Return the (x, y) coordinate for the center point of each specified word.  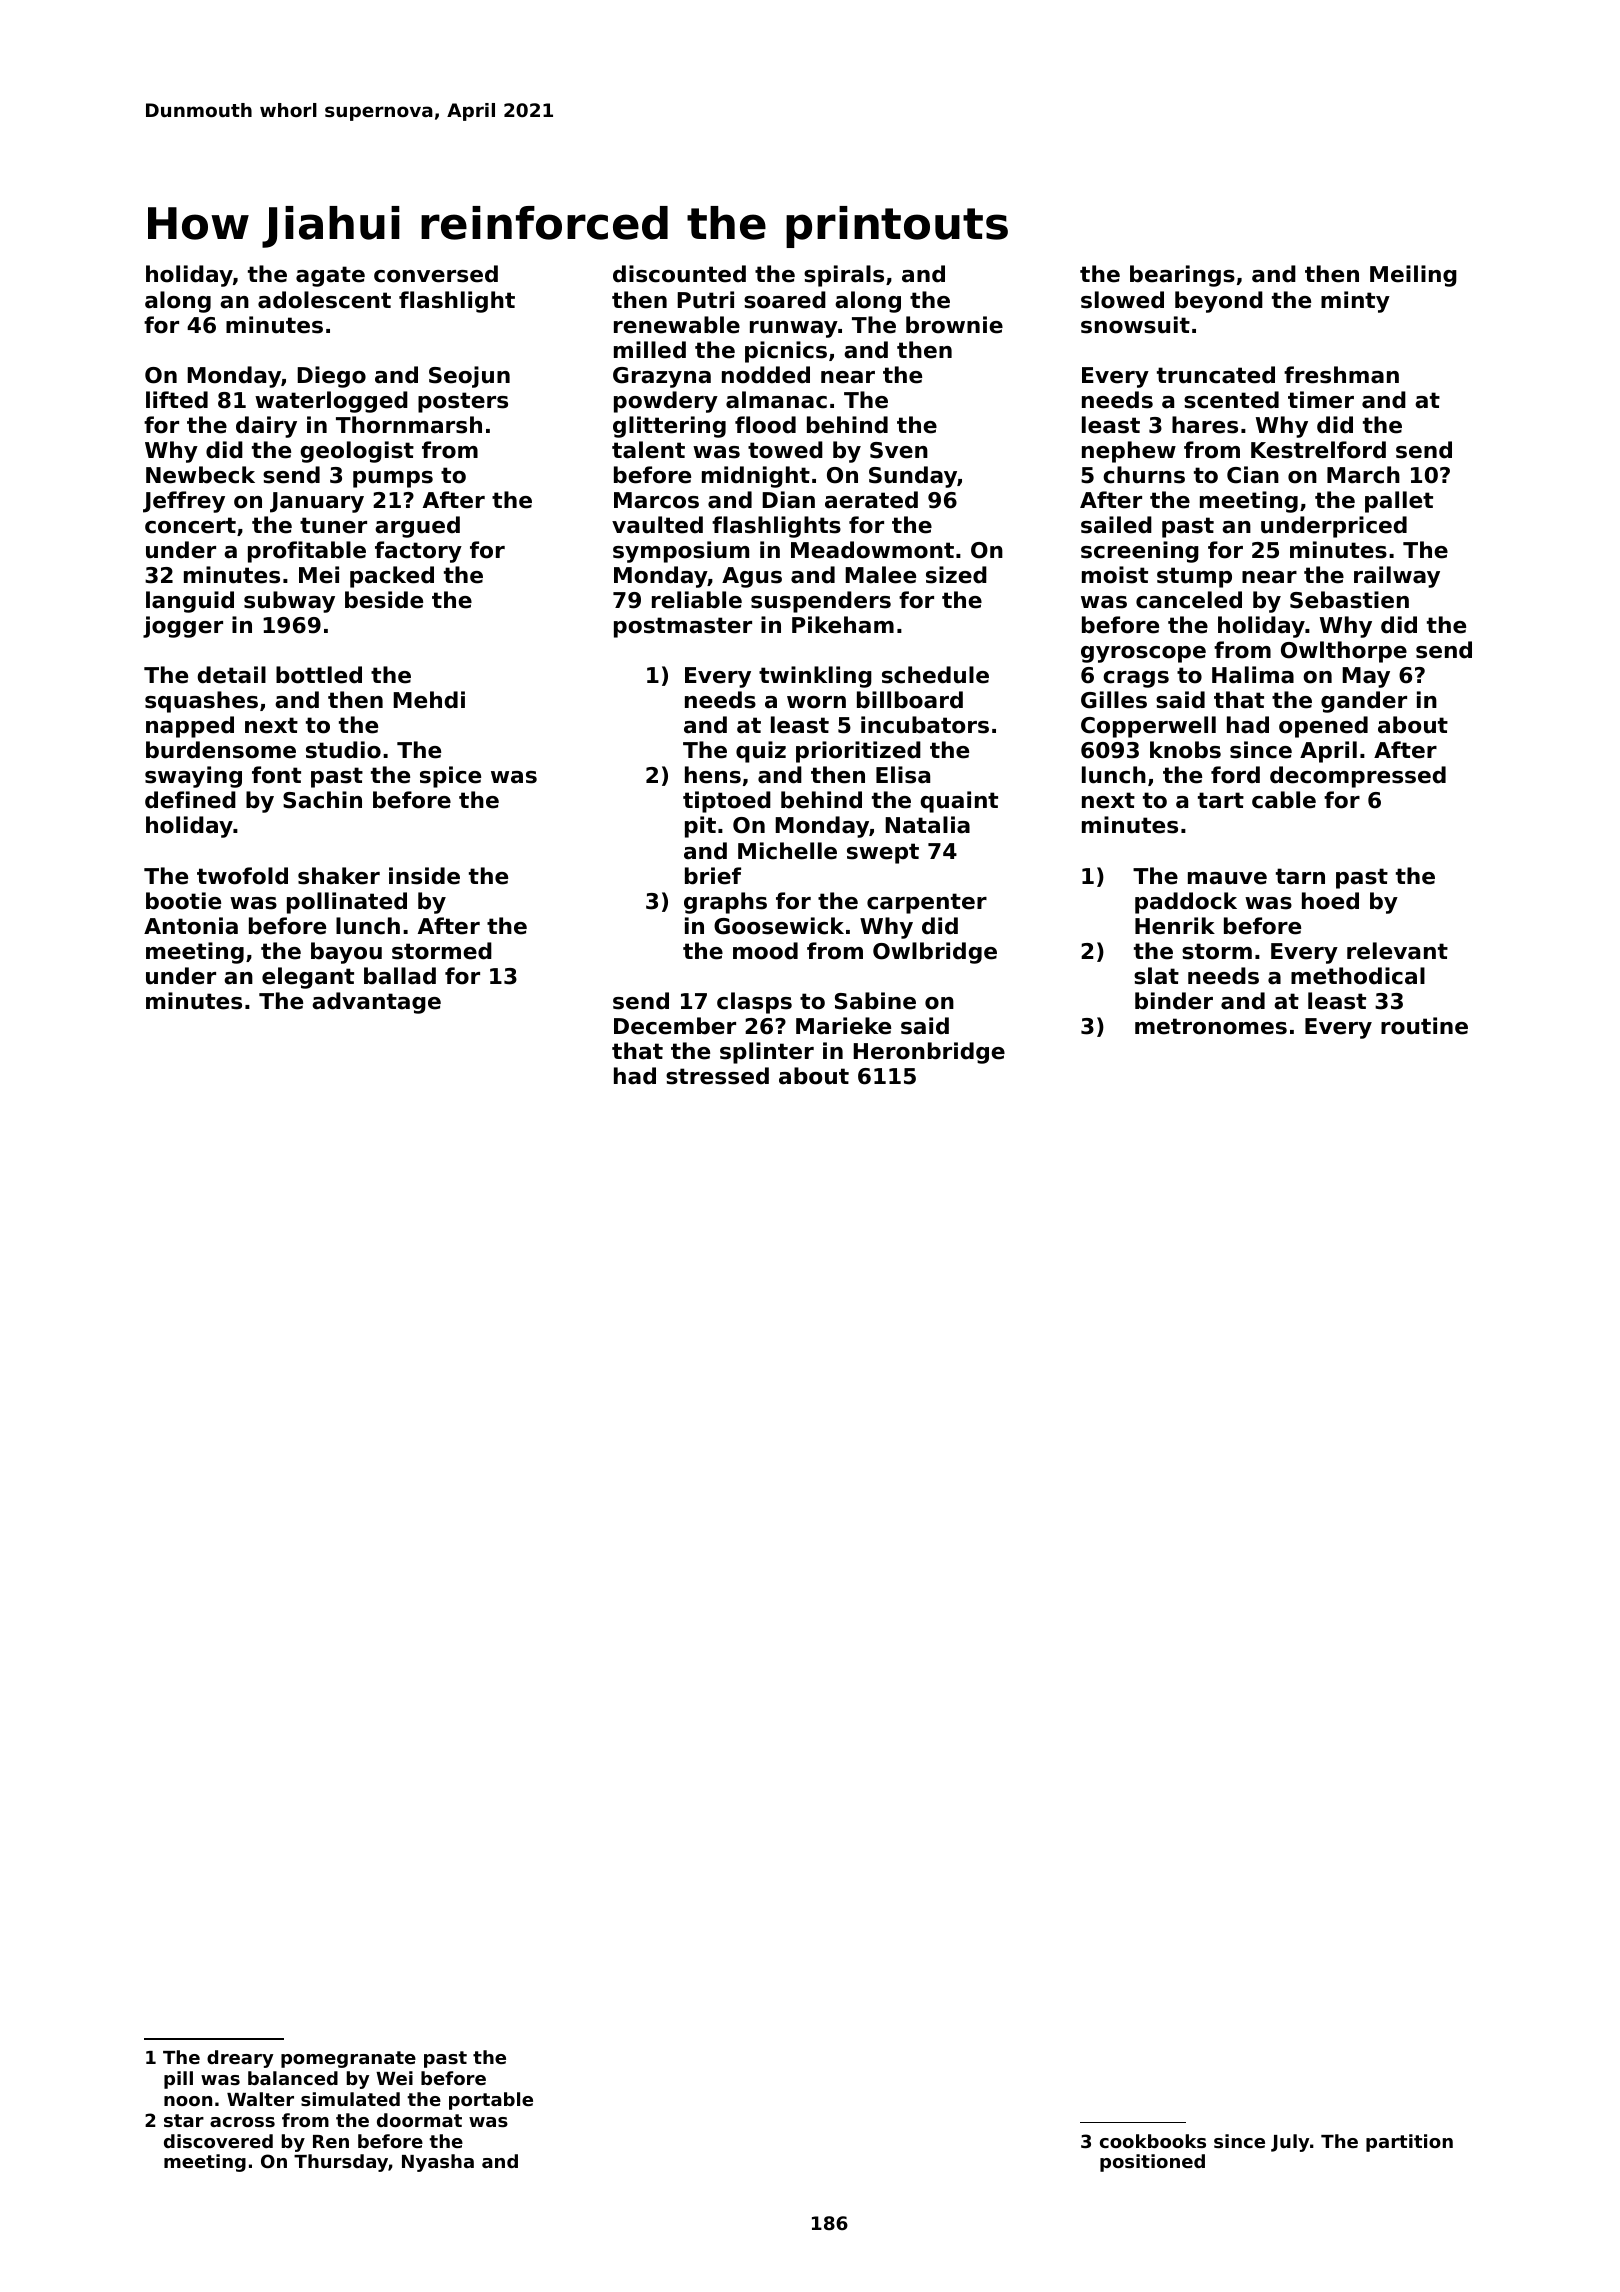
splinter (767, 1053)
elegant (308, 978)
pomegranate (348, 2059)
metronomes (1211, 1026)
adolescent (324, 300)
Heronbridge (929, 1053)
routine (1424, 1026)
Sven (899, 450)
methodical (1358, 976)
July (1290, 2143)
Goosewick (779, 926)
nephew (1129, 452)
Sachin (322, 800)
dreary (240, 2059)
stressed (717, 1076)
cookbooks (1153, 2141)
